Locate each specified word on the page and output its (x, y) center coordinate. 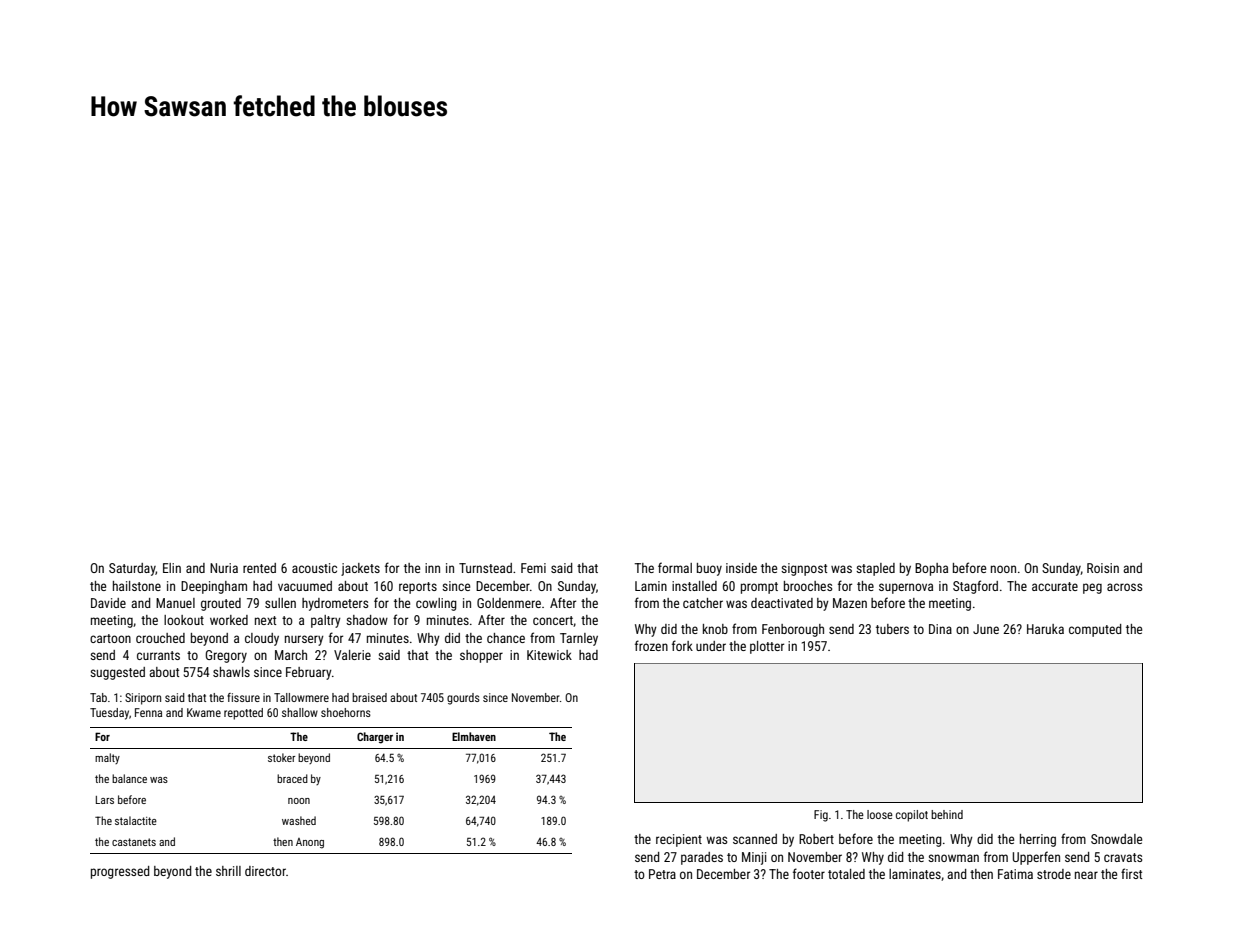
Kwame (204, 712)
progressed (120, 872)
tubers (892, 629)
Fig (821, 816)
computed (1095, 630)
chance (506, 638)
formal (675, 567)
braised (369, 697)
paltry (326, 621)
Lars (105, 800)
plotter (767, 647)
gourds (463, 699)
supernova (906, 588)
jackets (360, 569)
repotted (243, 714)
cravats (1123, 857)
